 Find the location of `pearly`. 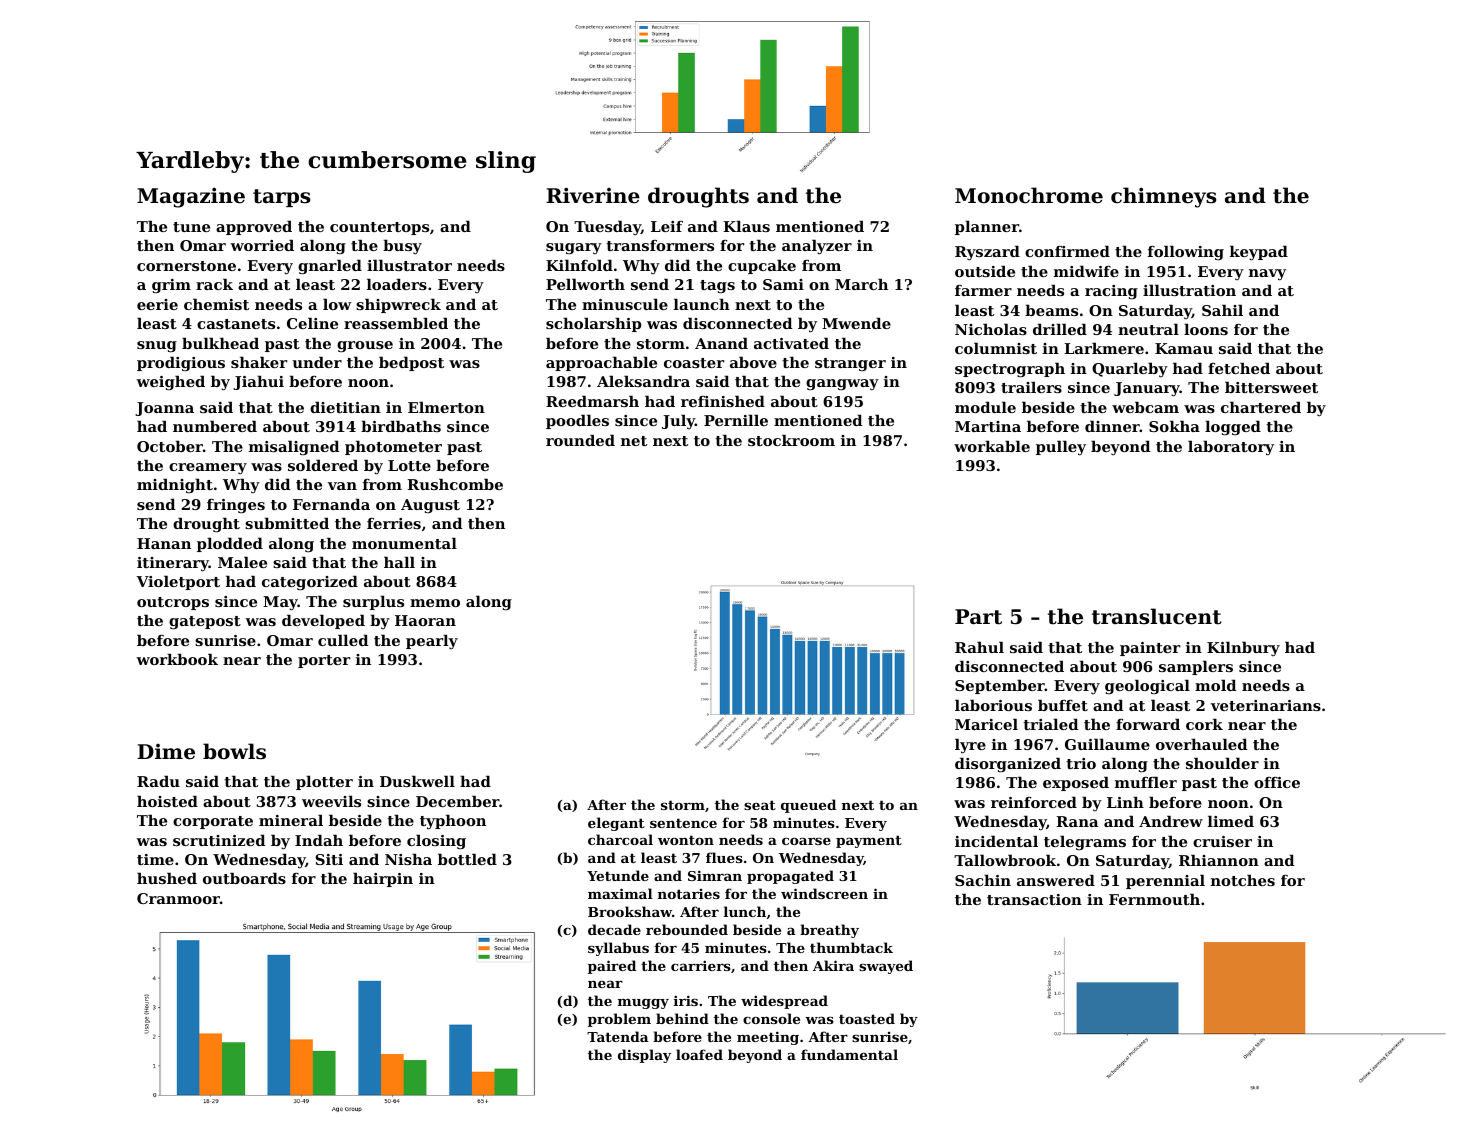

pearly is located at coordinates (432, 641).
